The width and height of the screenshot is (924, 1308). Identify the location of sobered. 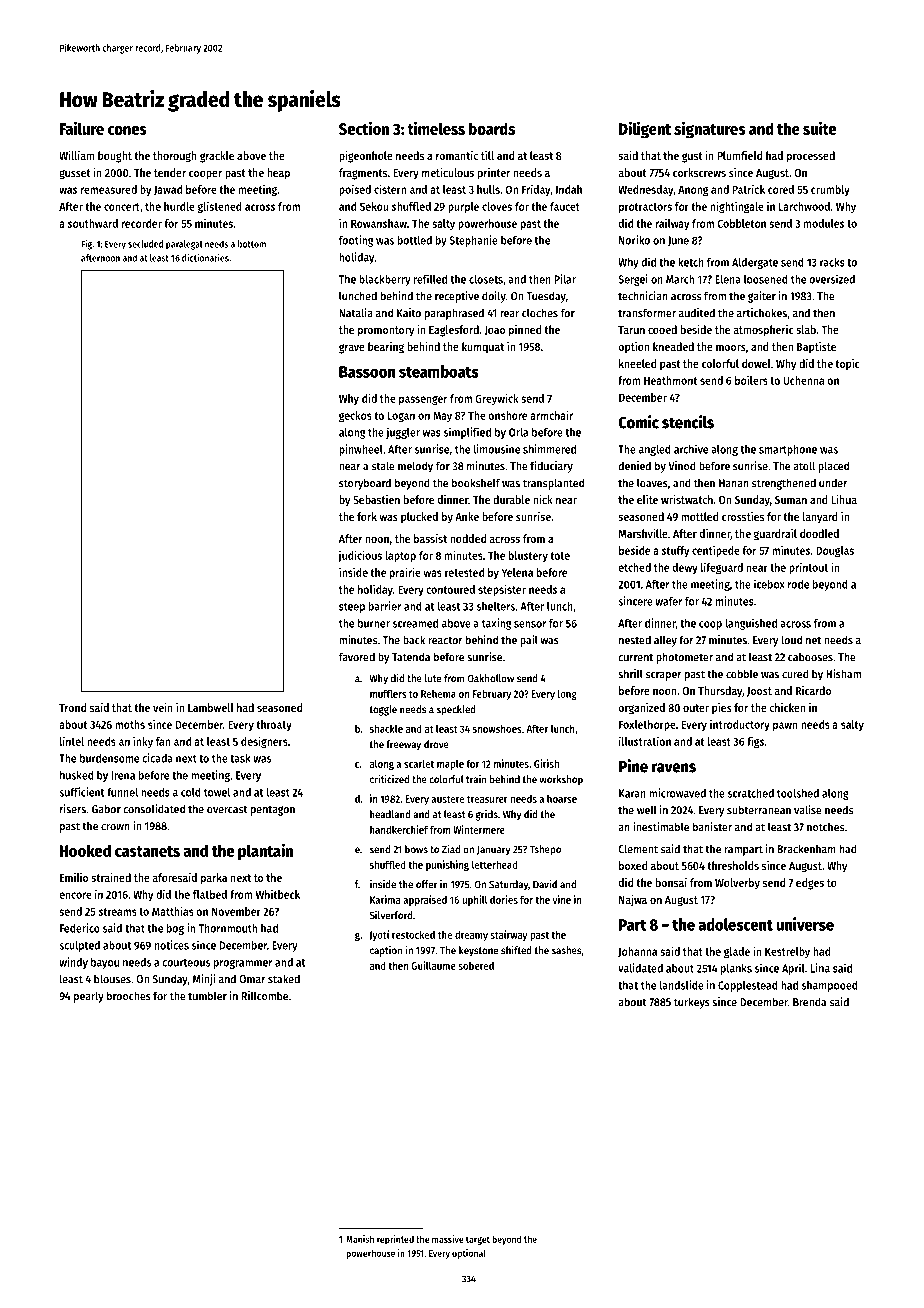
(476, 966).
